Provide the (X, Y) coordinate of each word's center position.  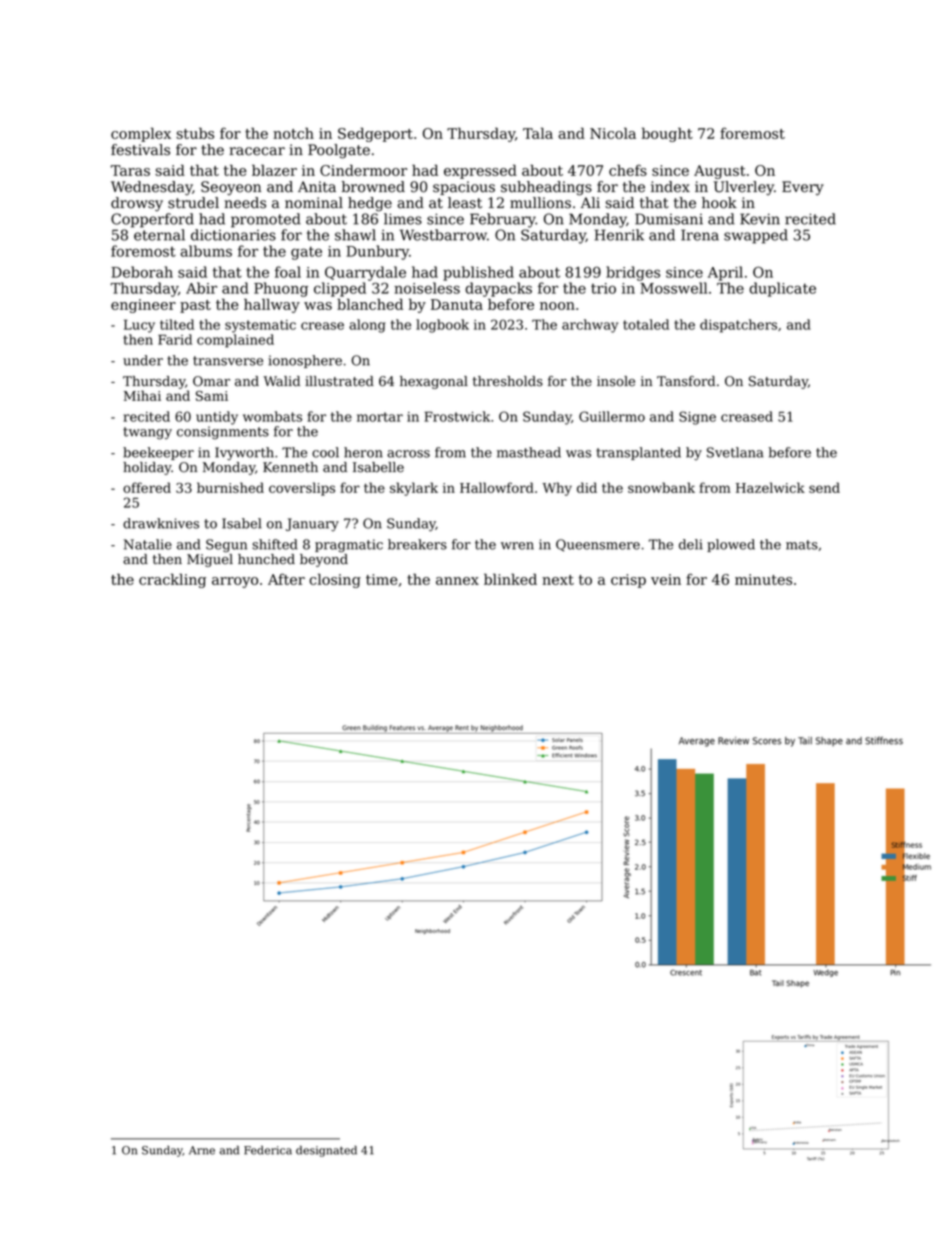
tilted (177, 324)
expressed (480, 171)
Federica (268, 1150)
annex (457, 581)
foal (288, 272)
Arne (202, 1150)
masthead (529, 452)
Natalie (148, 544)
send (824, 487)
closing (335, 580)
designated (326, 1151)
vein (666, 579)
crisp (628, 581)
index (670, 187)
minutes (763, 579)
